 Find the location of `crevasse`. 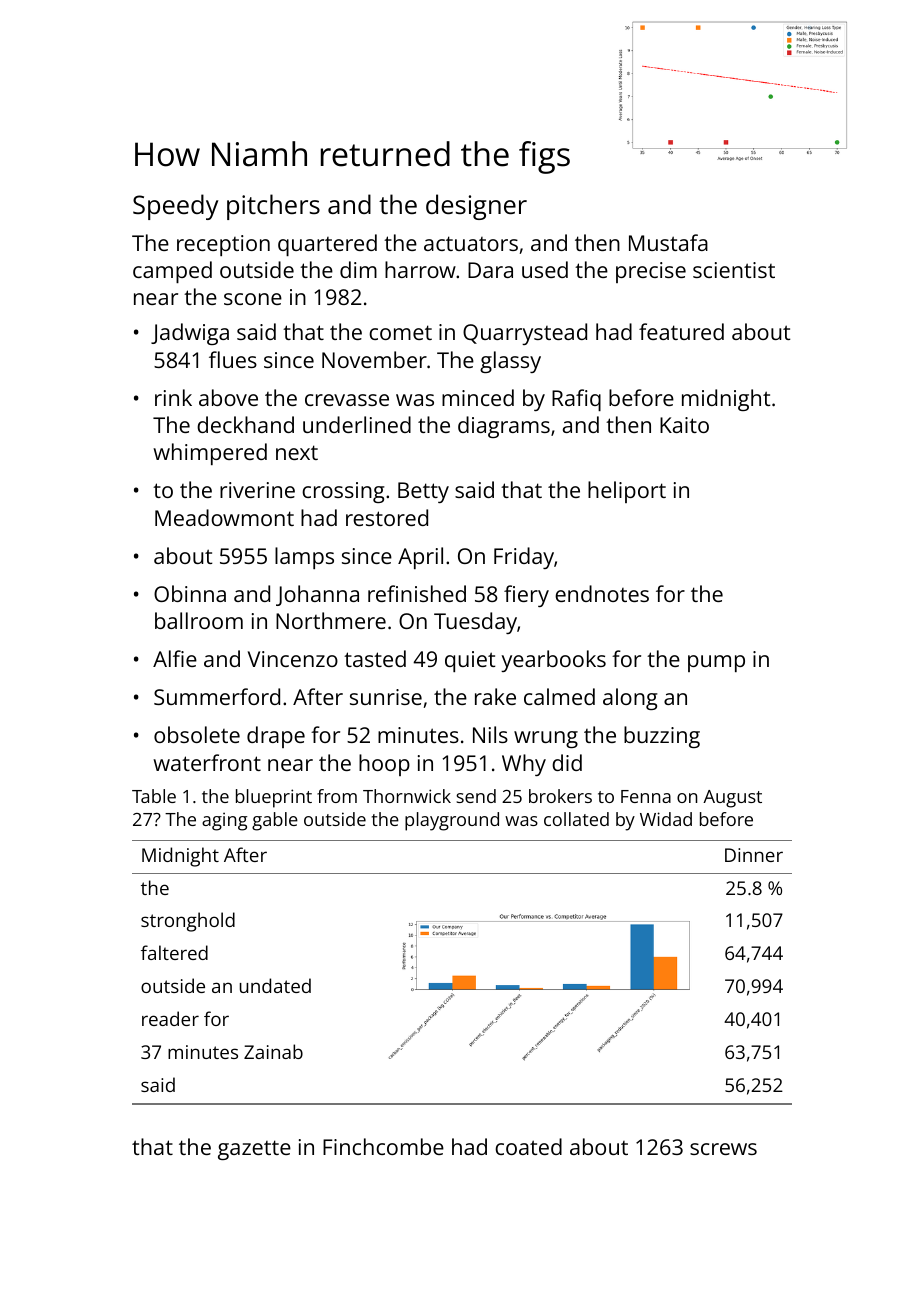

crevasse is located at coordinates (347, 400).
